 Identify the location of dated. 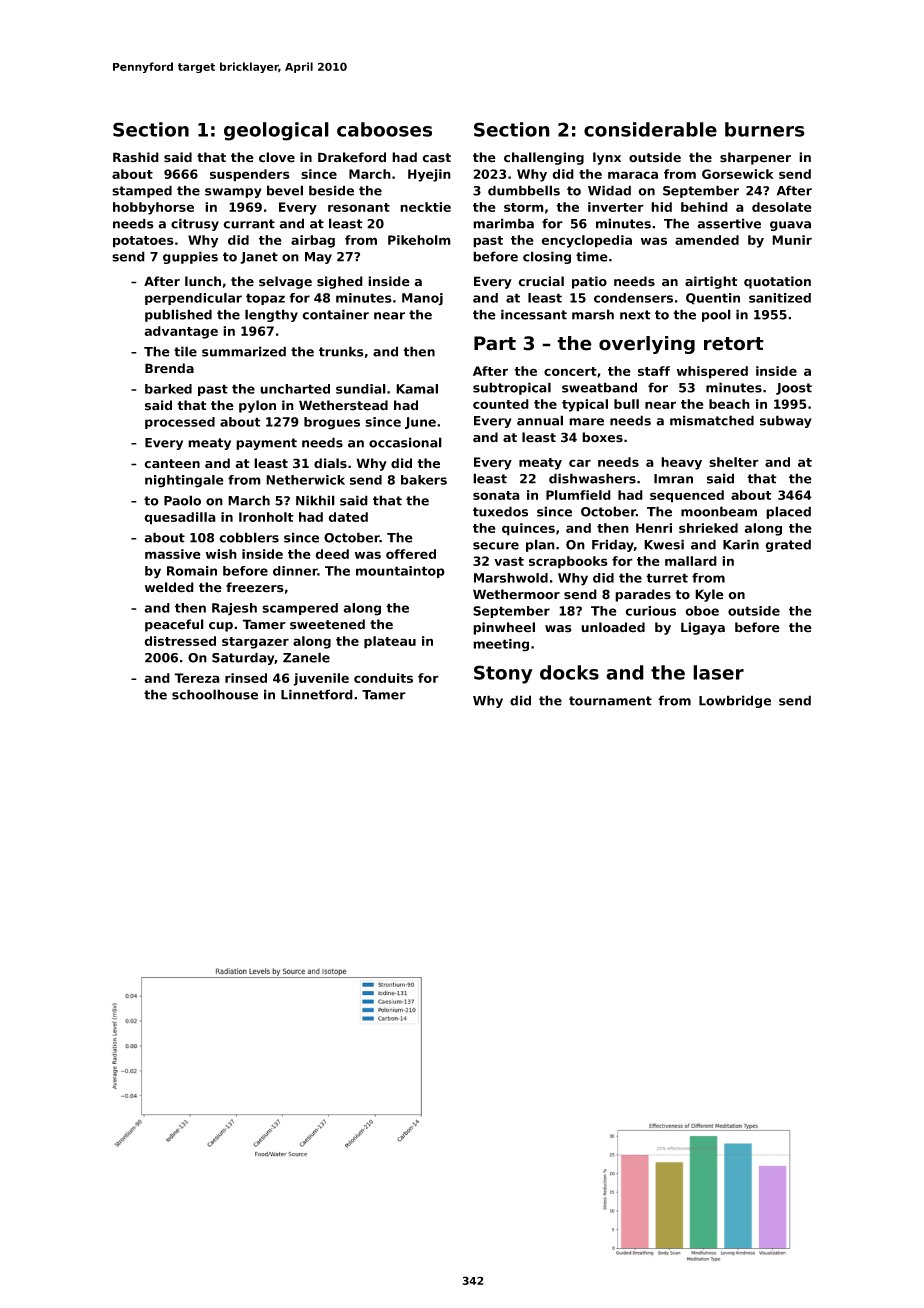
(348, 517).
